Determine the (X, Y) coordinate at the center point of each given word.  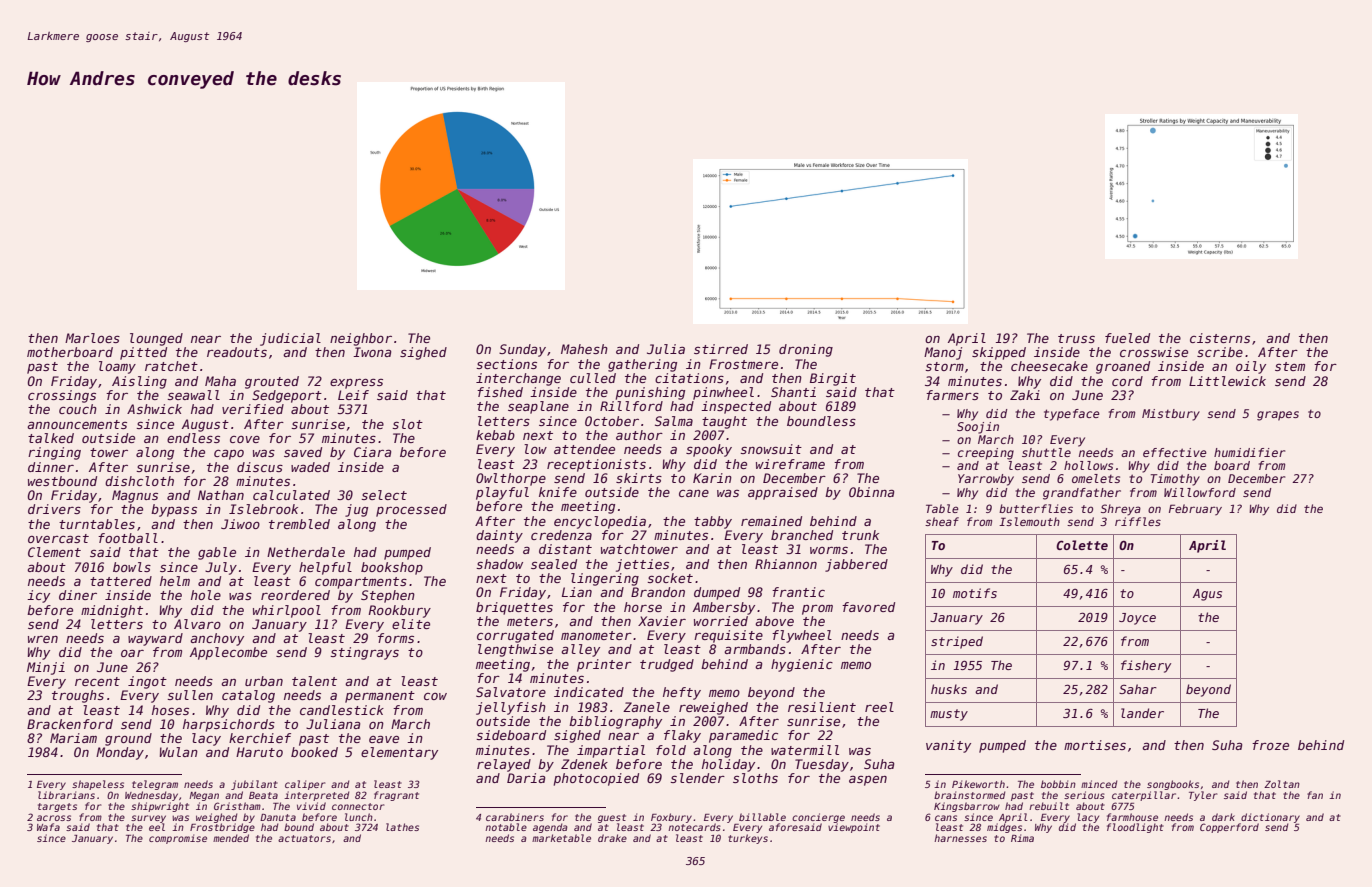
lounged (156, 339)
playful (502, 493)
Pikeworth (978, 784)
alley (580, 650)
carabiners (515, 817)
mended (231, 838)
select (384, 495)
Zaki (1025, 395)
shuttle (1046, 452)
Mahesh (584, 349)
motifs (975, 593)
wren (43, 639)
